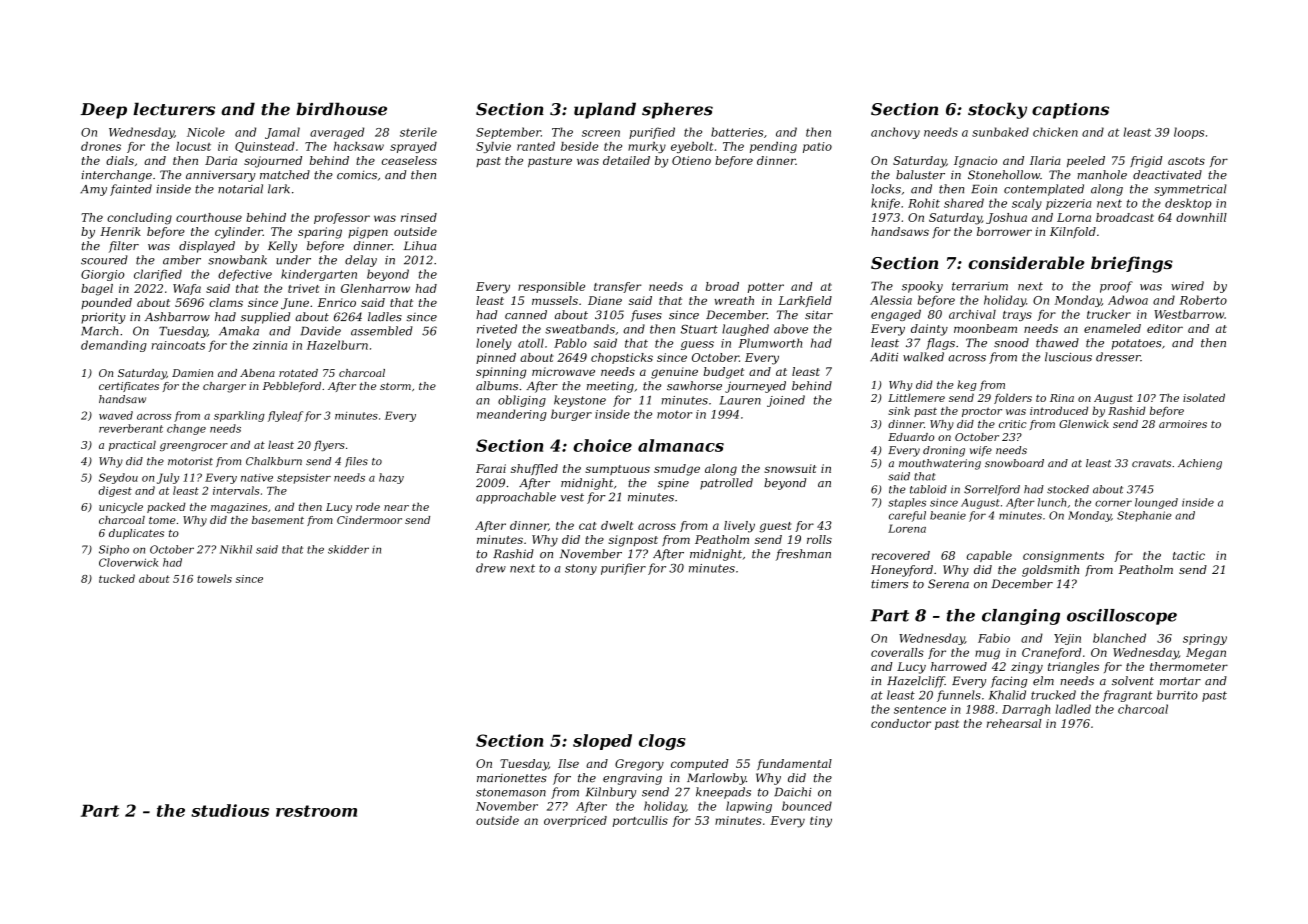 The height and width of the screenshot is (924, 1308). What do you see at coordinates (136, 534) in the screenshot?
I see `duplicates` at bounding box center [136, 534].
